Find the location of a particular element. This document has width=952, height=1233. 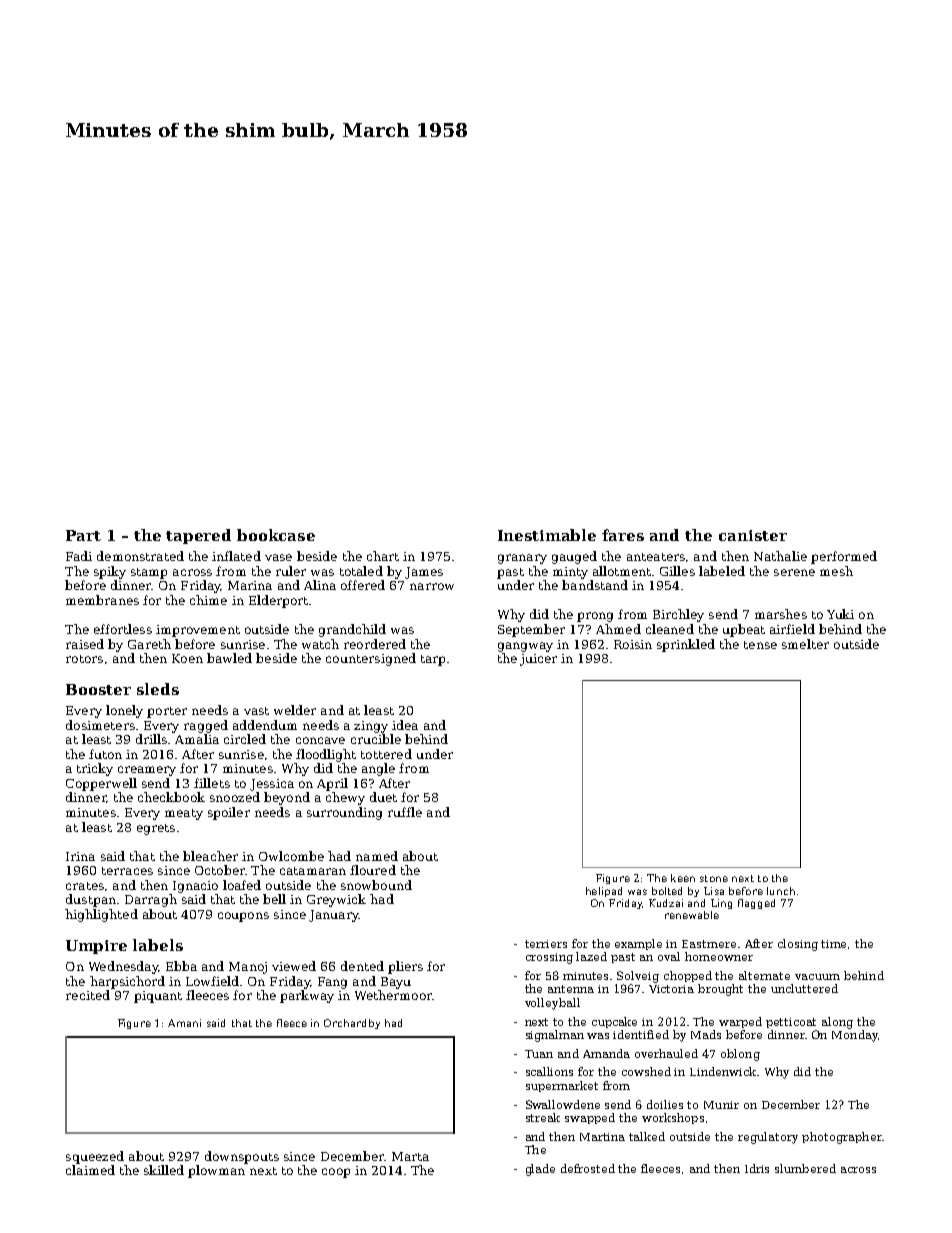

bookcase is located at coordinates (276, 535).
